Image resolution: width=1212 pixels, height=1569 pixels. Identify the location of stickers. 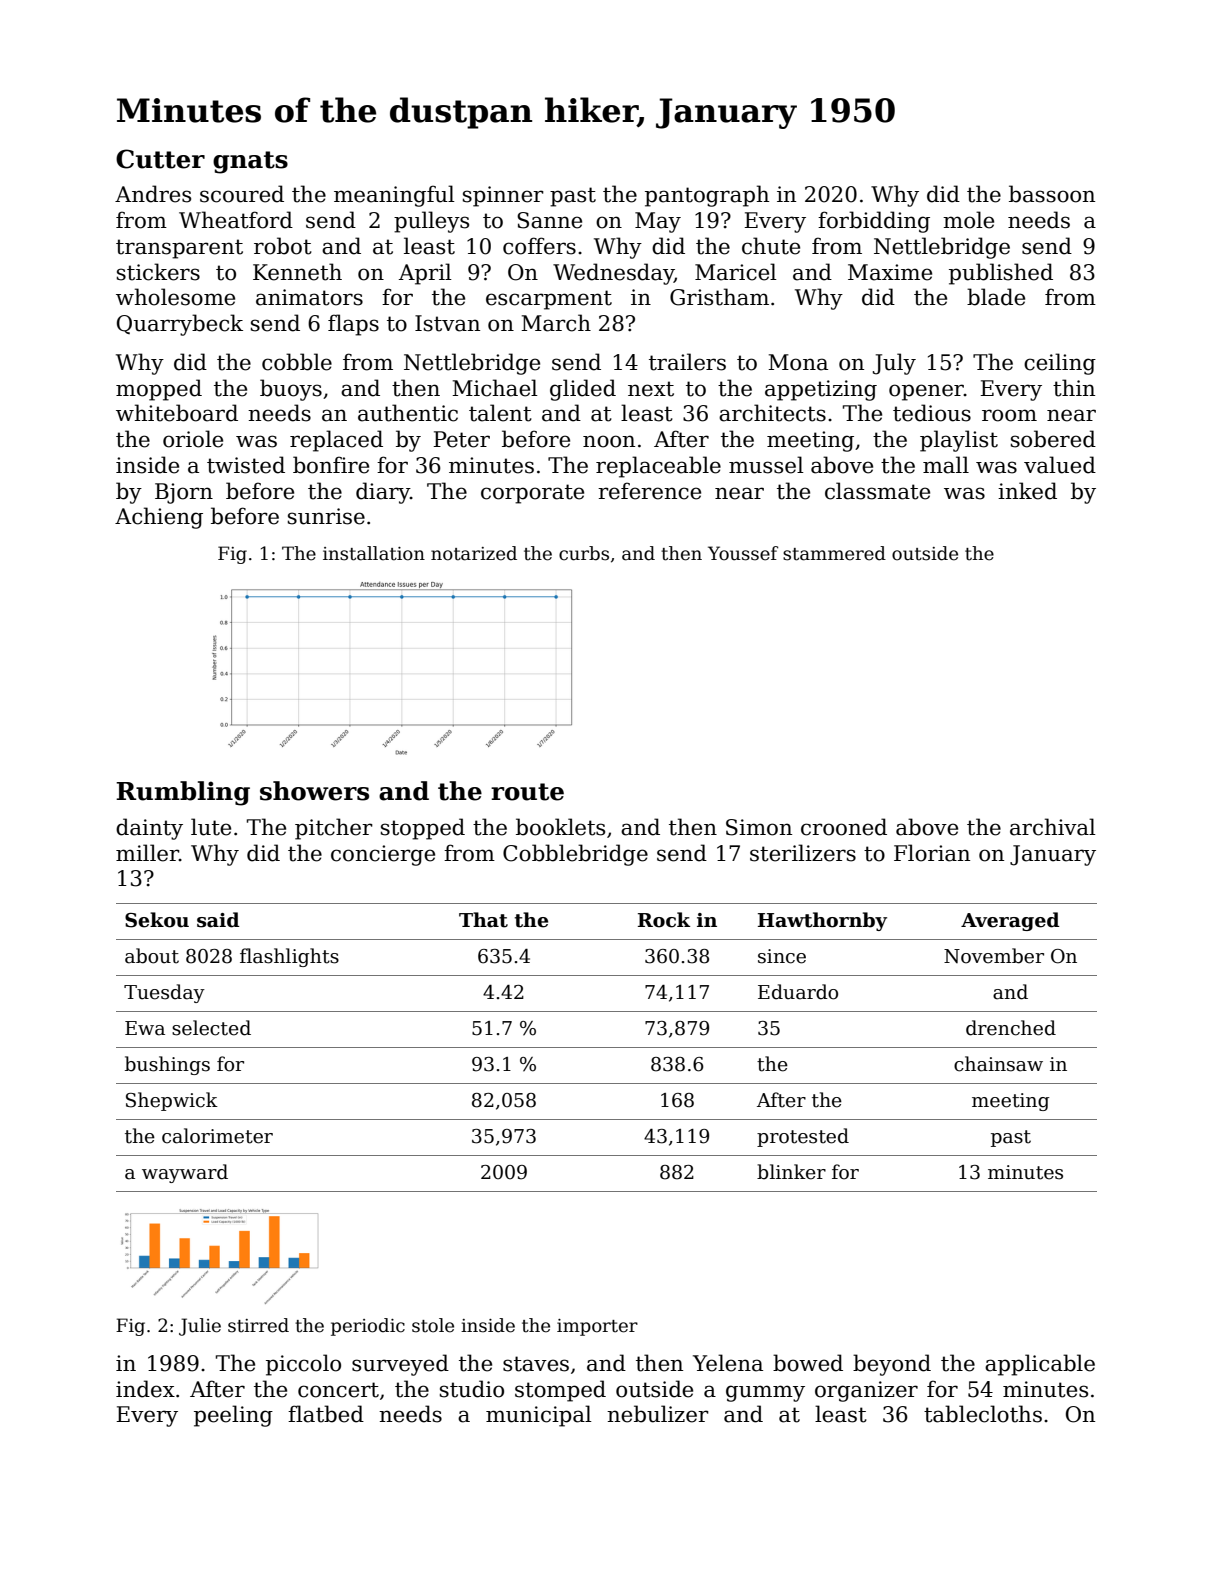
(158, 272).
